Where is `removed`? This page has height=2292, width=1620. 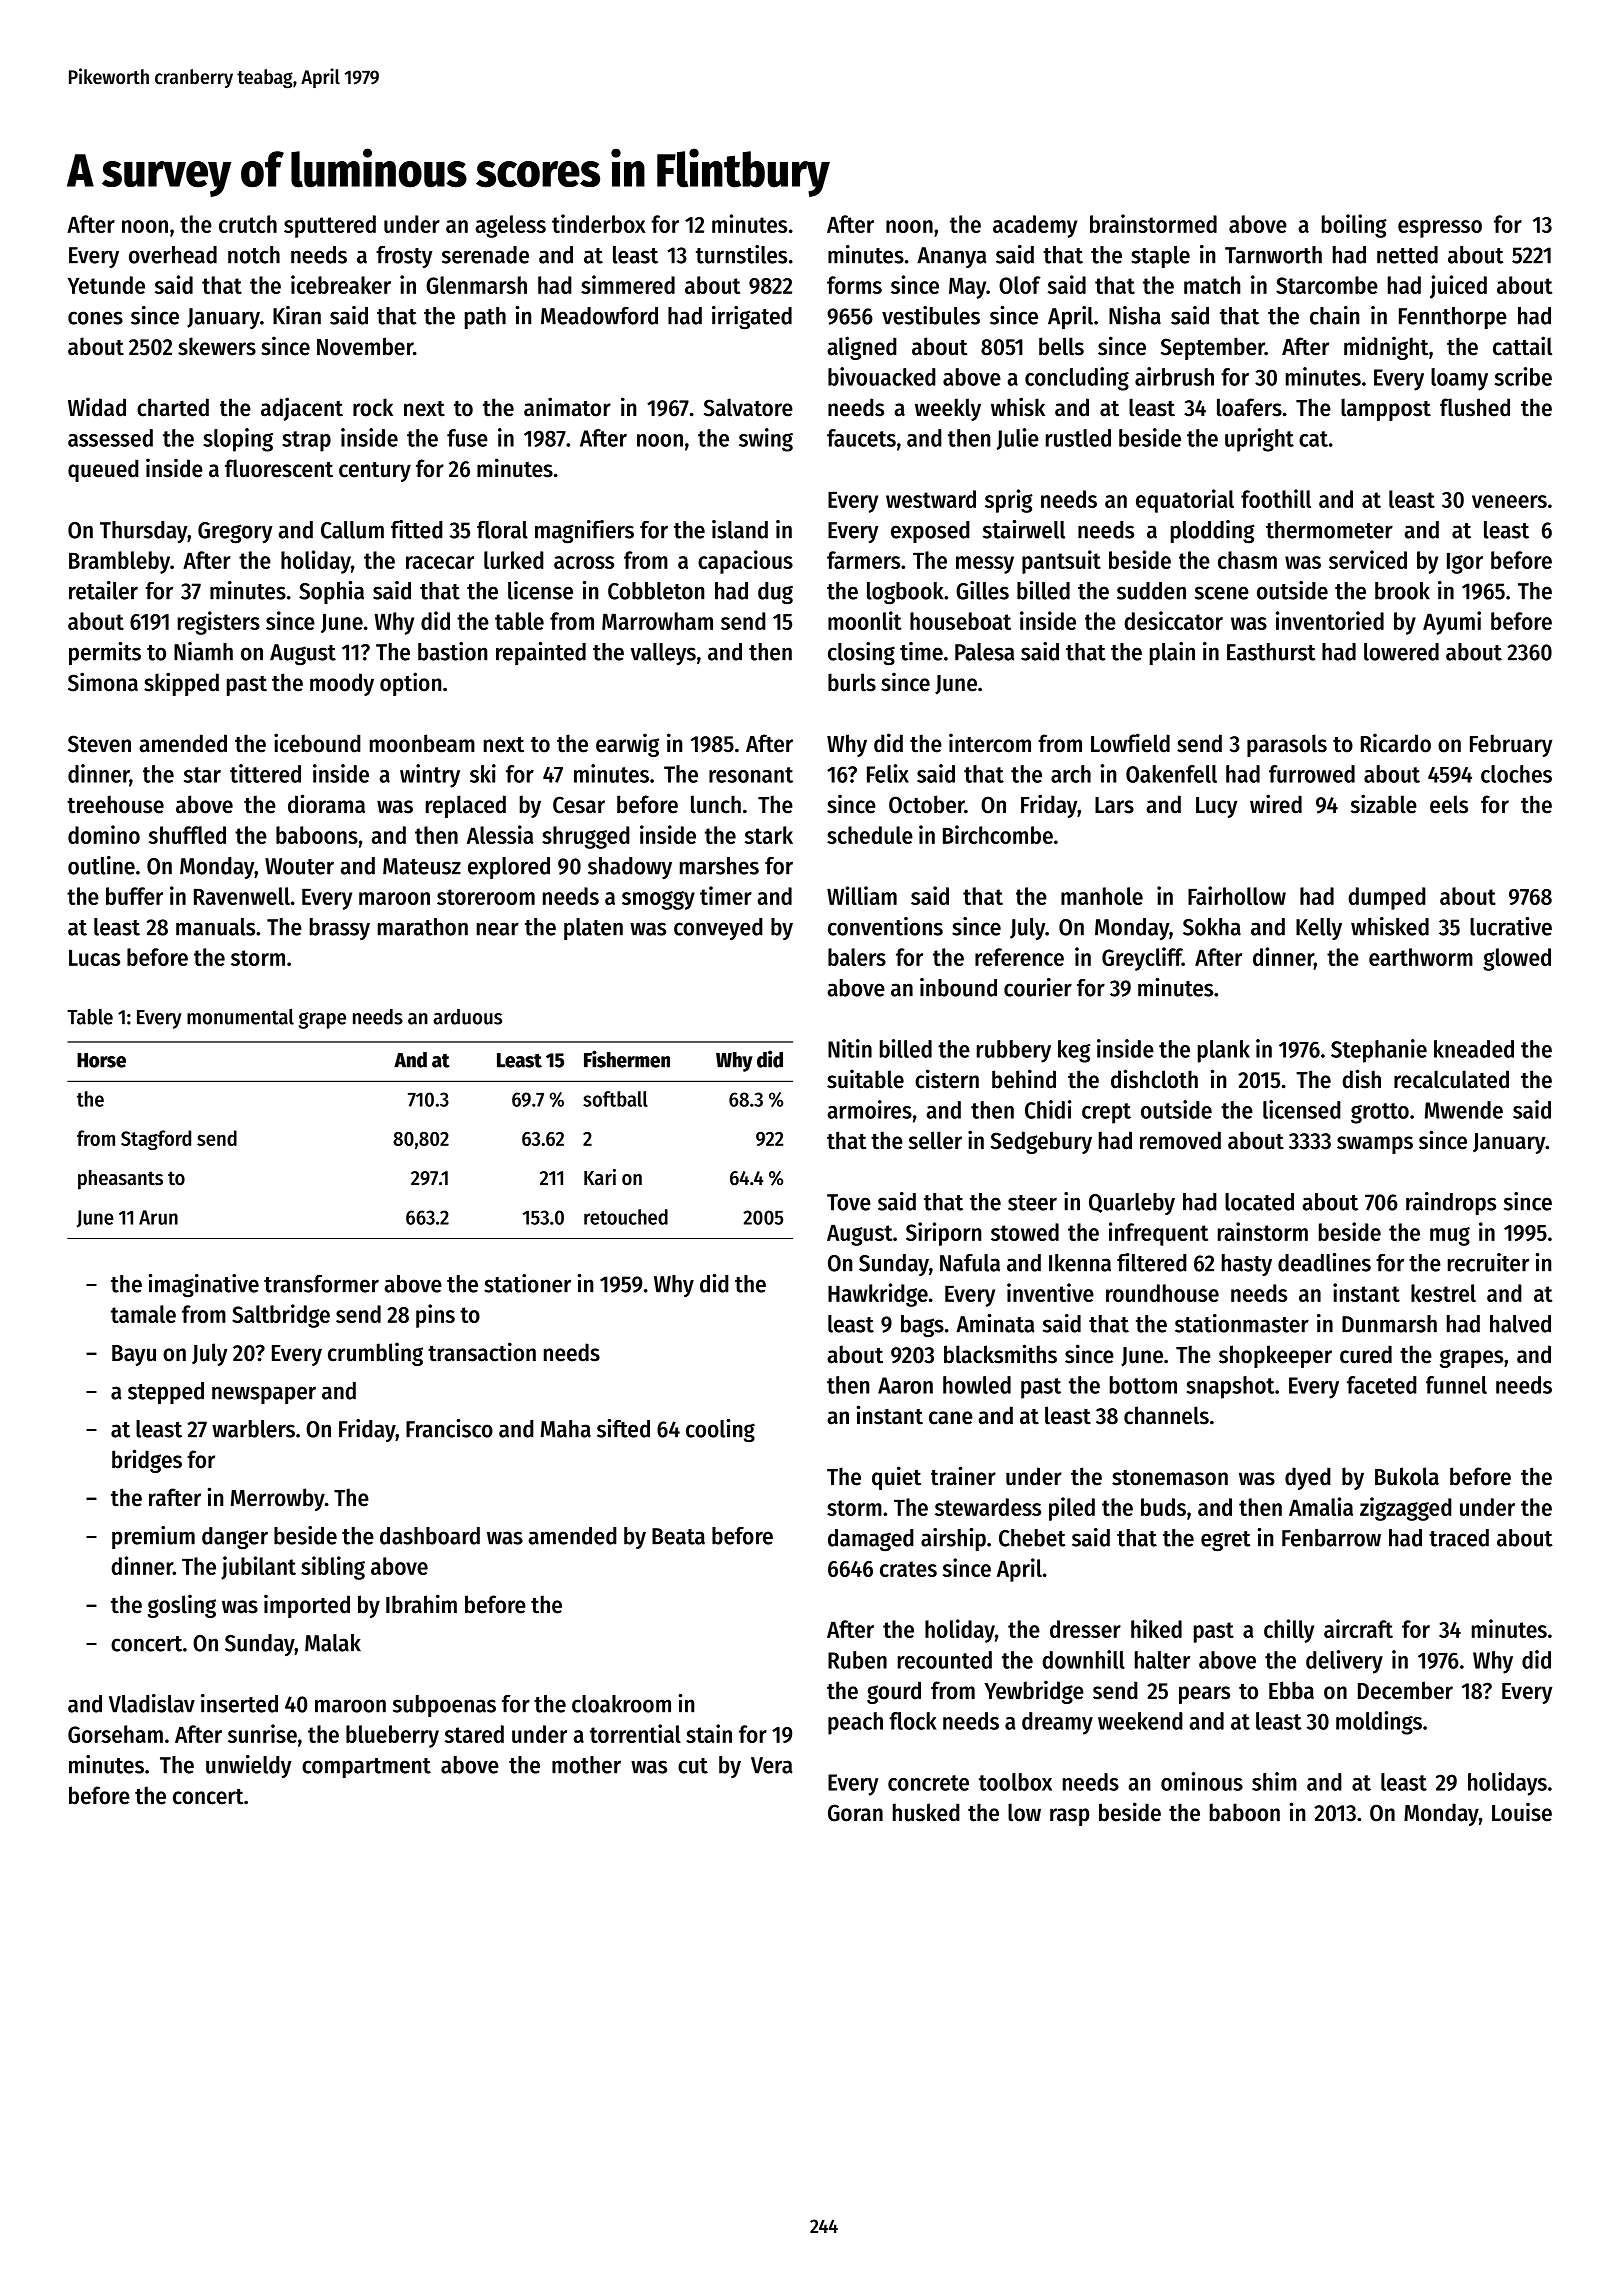 removed is located at coordinates (1180, 1140).
